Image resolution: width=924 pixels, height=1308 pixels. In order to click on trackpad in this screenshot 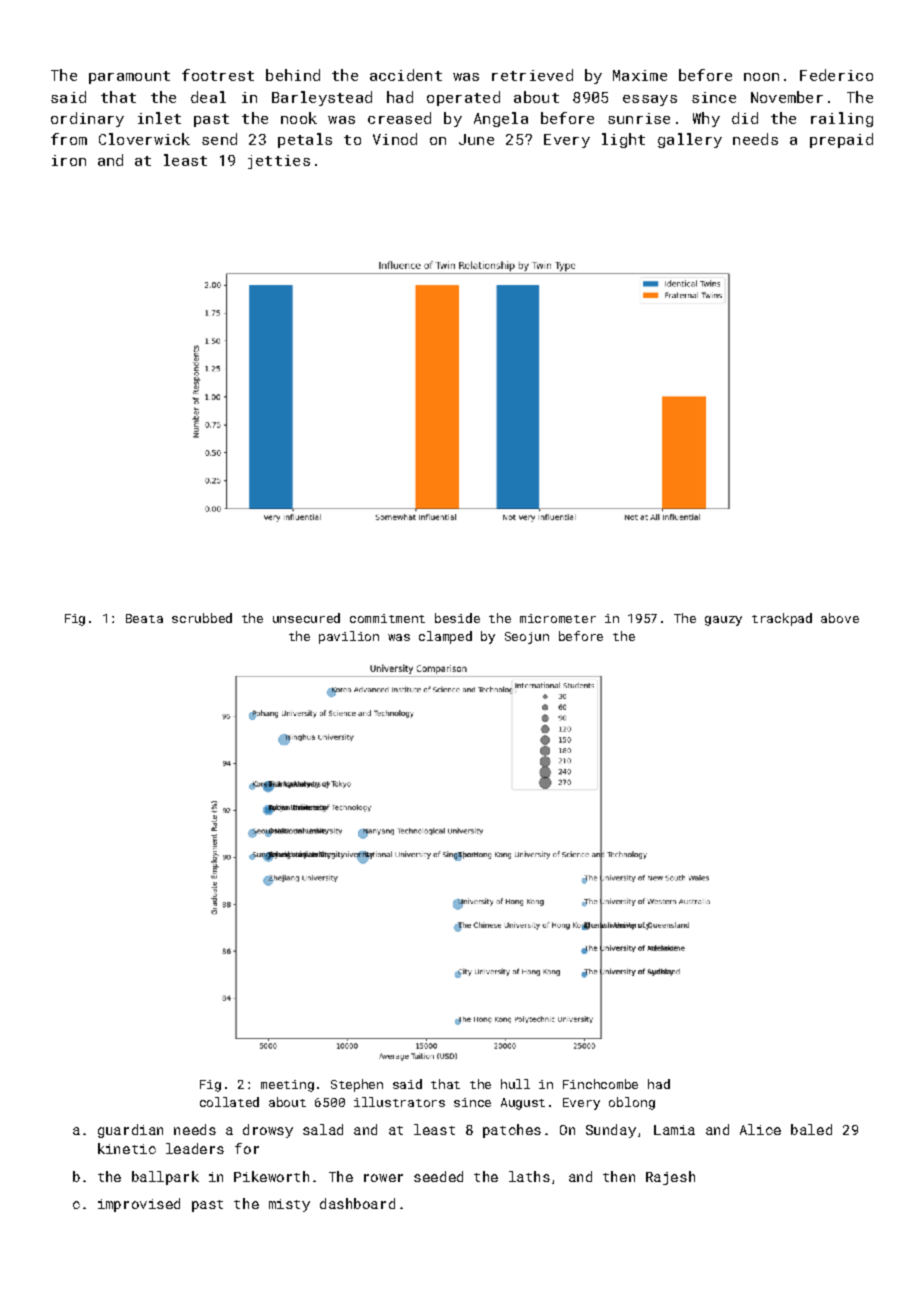, I will do `click(782, 619)`.
